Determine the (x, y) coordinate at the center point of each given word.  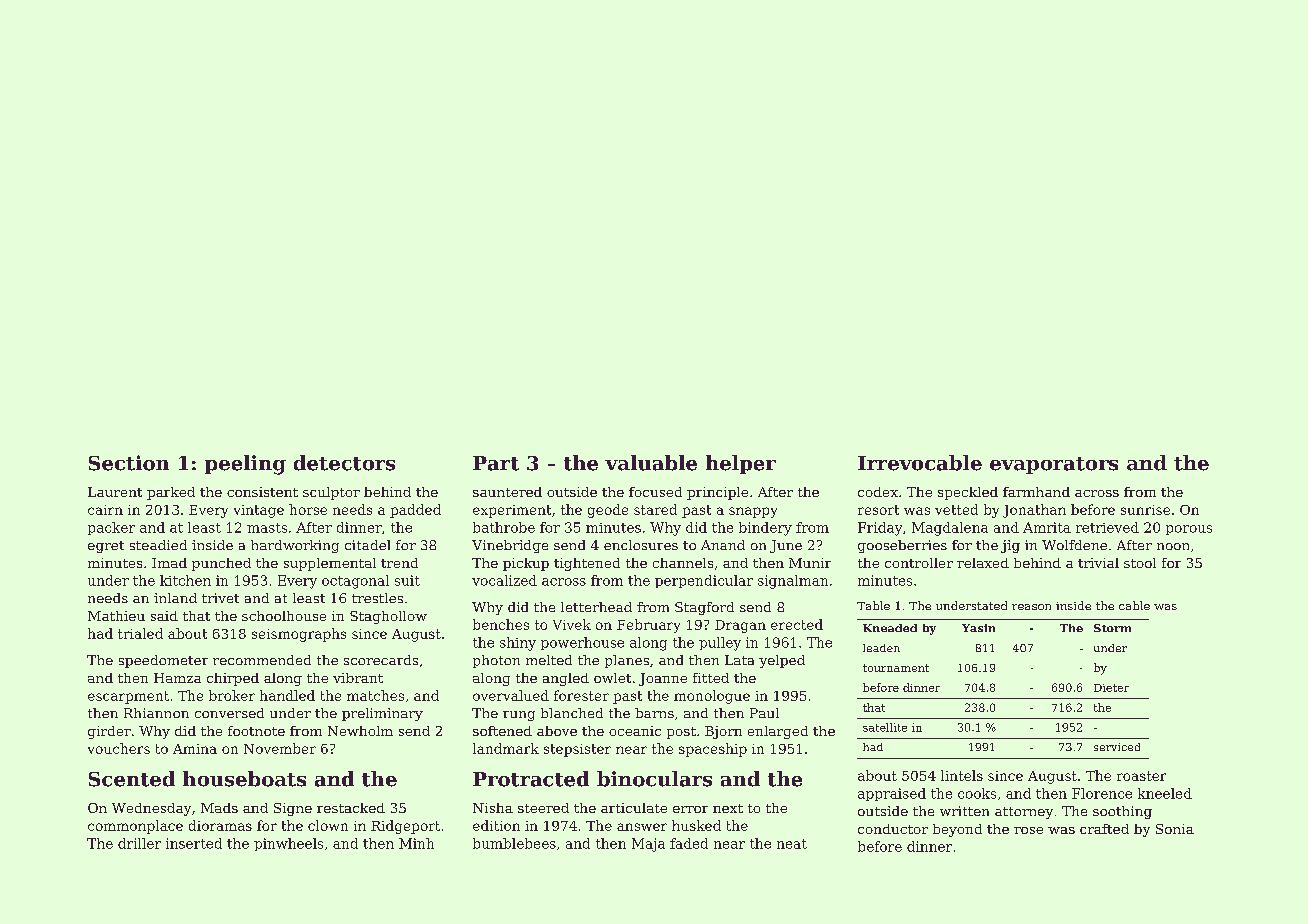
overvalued (511, 695)
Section (129, 463)
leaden (881, 648)
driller (139, 843)
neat (792, 844)
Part (496, 463)
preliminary (382, 714)
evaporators (1054, 465)
